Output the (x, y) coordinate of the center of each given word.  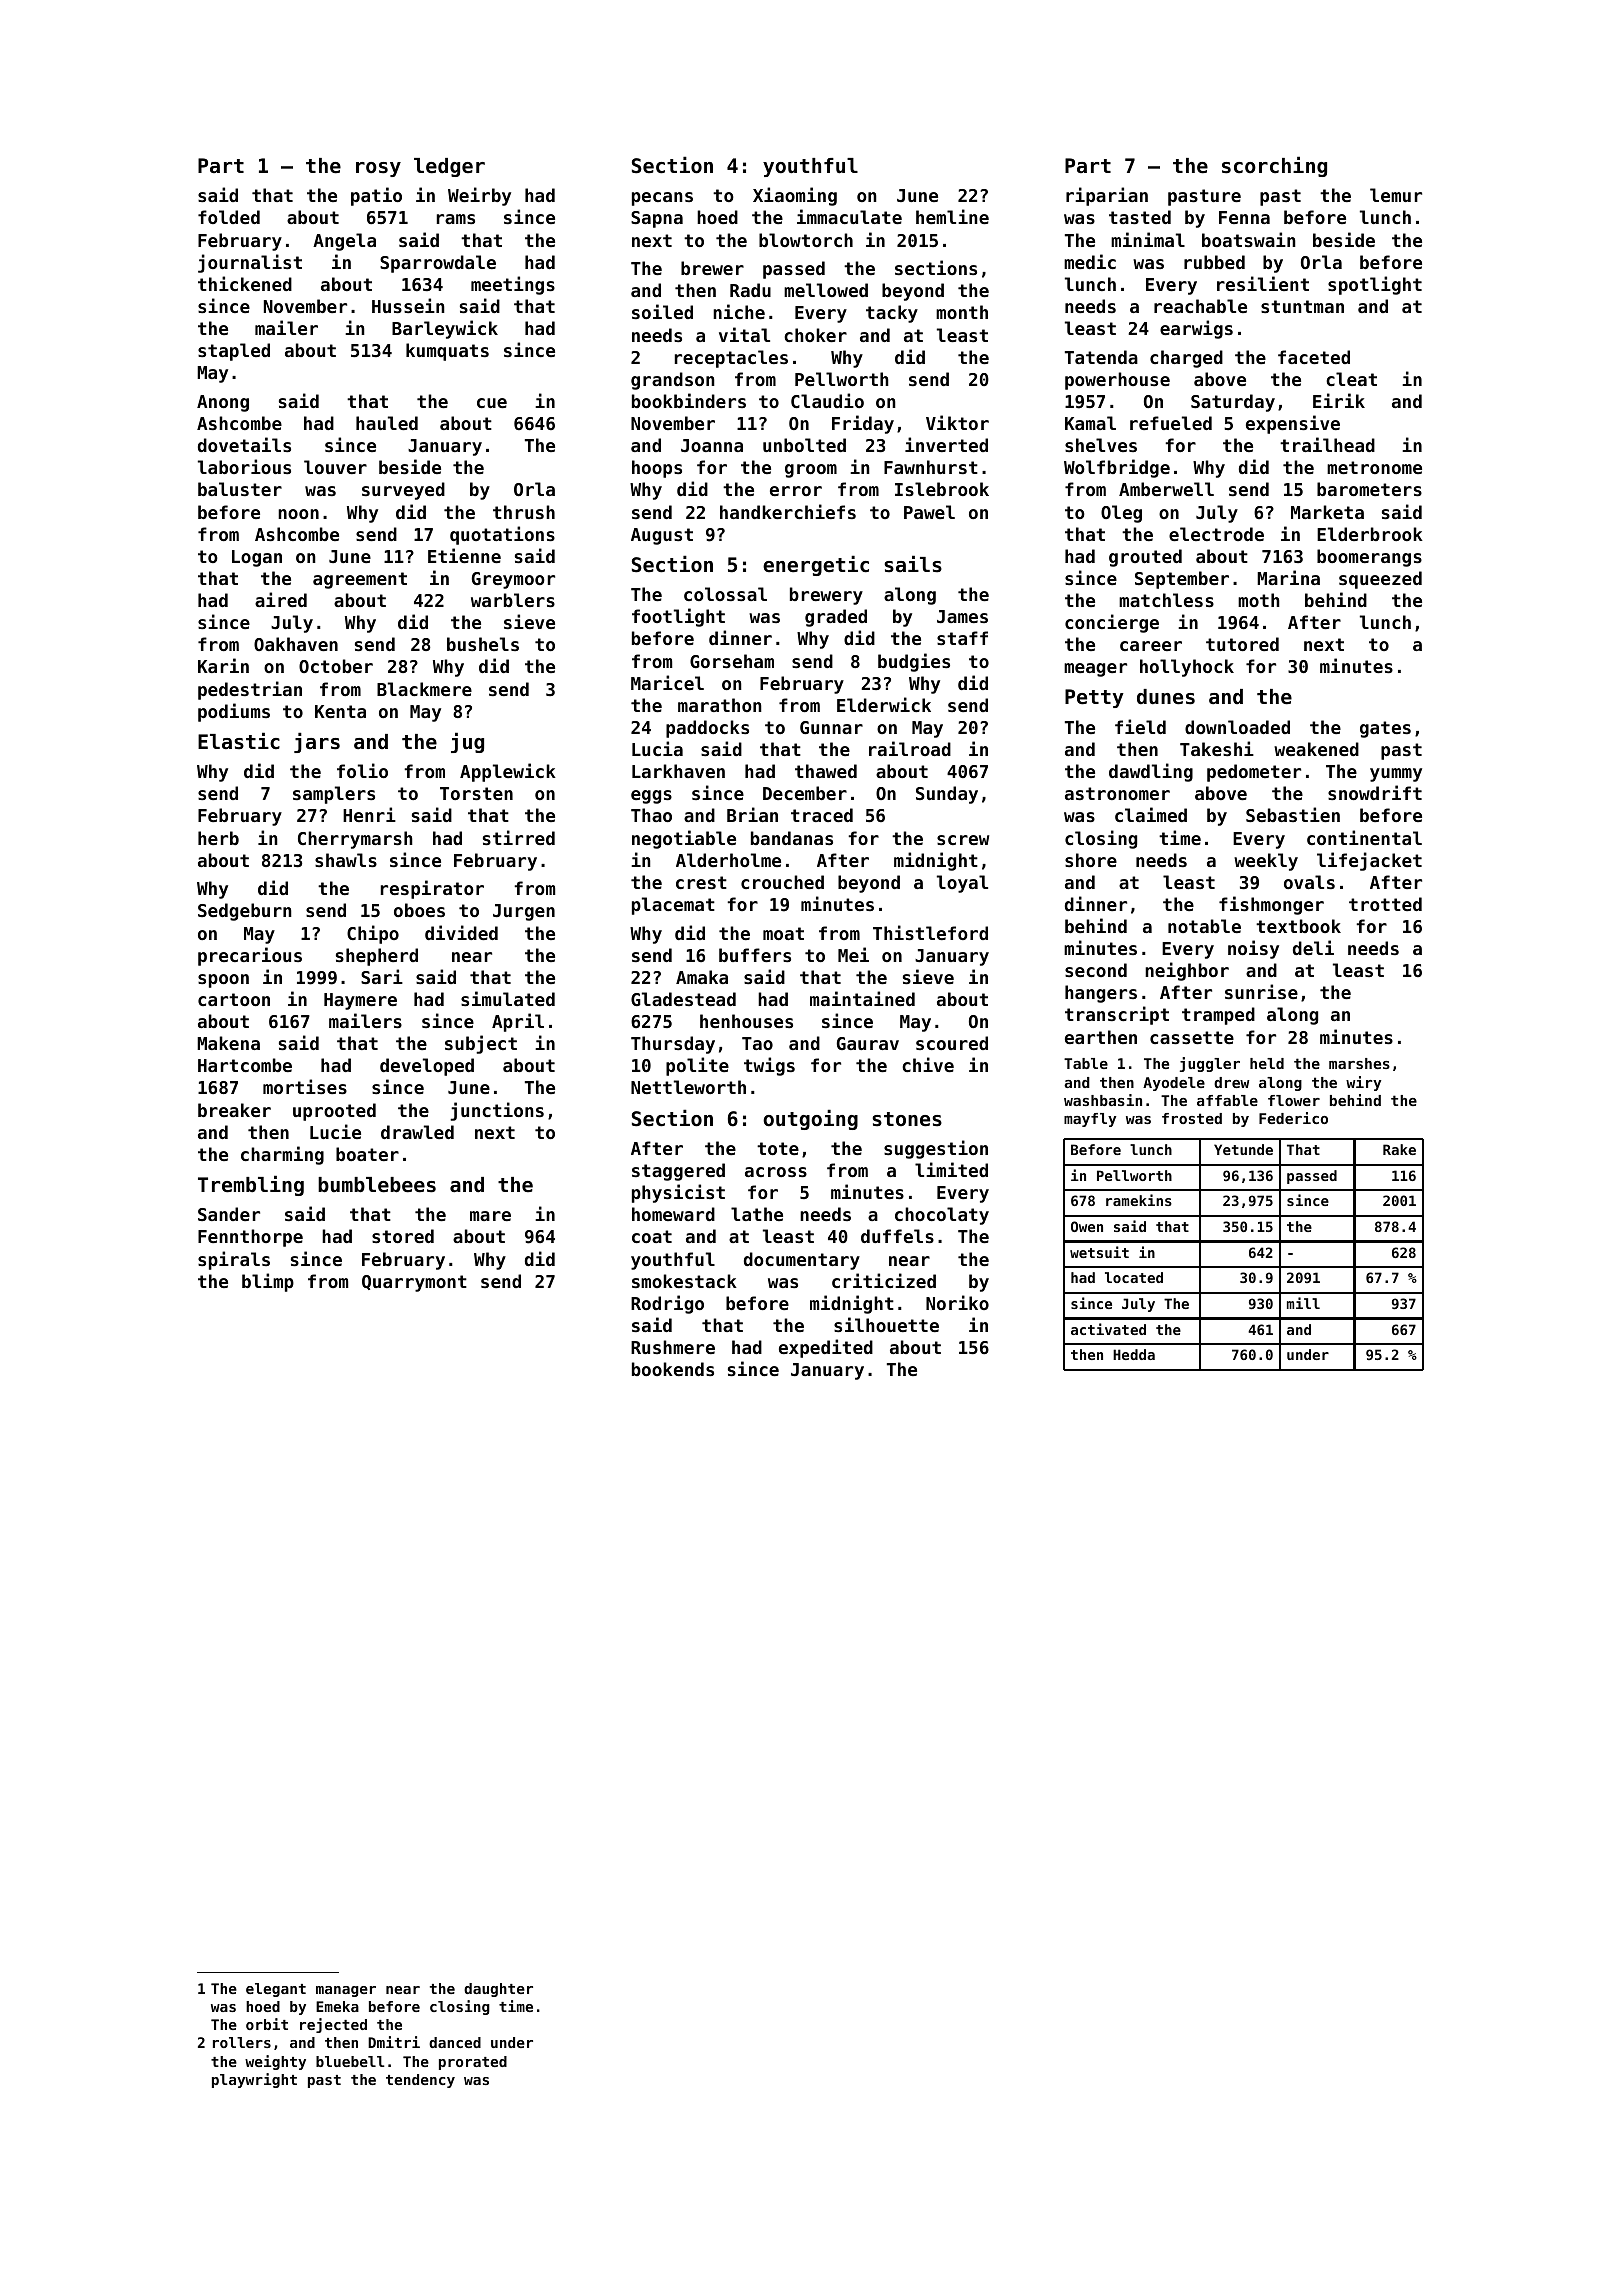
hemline (952, 216)
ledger (449, 167)
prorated (473, 2063)
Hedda (1134, 1354)
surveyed (403, 491)
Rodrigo (667, 1304)
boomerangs (1369, 558)
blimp (268, 1282)
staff (962, 638)
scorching (1274, 166)
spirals (234, 1260)
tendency (420, 2081)
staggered (678, 1172)
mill (1303, 1303)
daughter (498, 1990)
